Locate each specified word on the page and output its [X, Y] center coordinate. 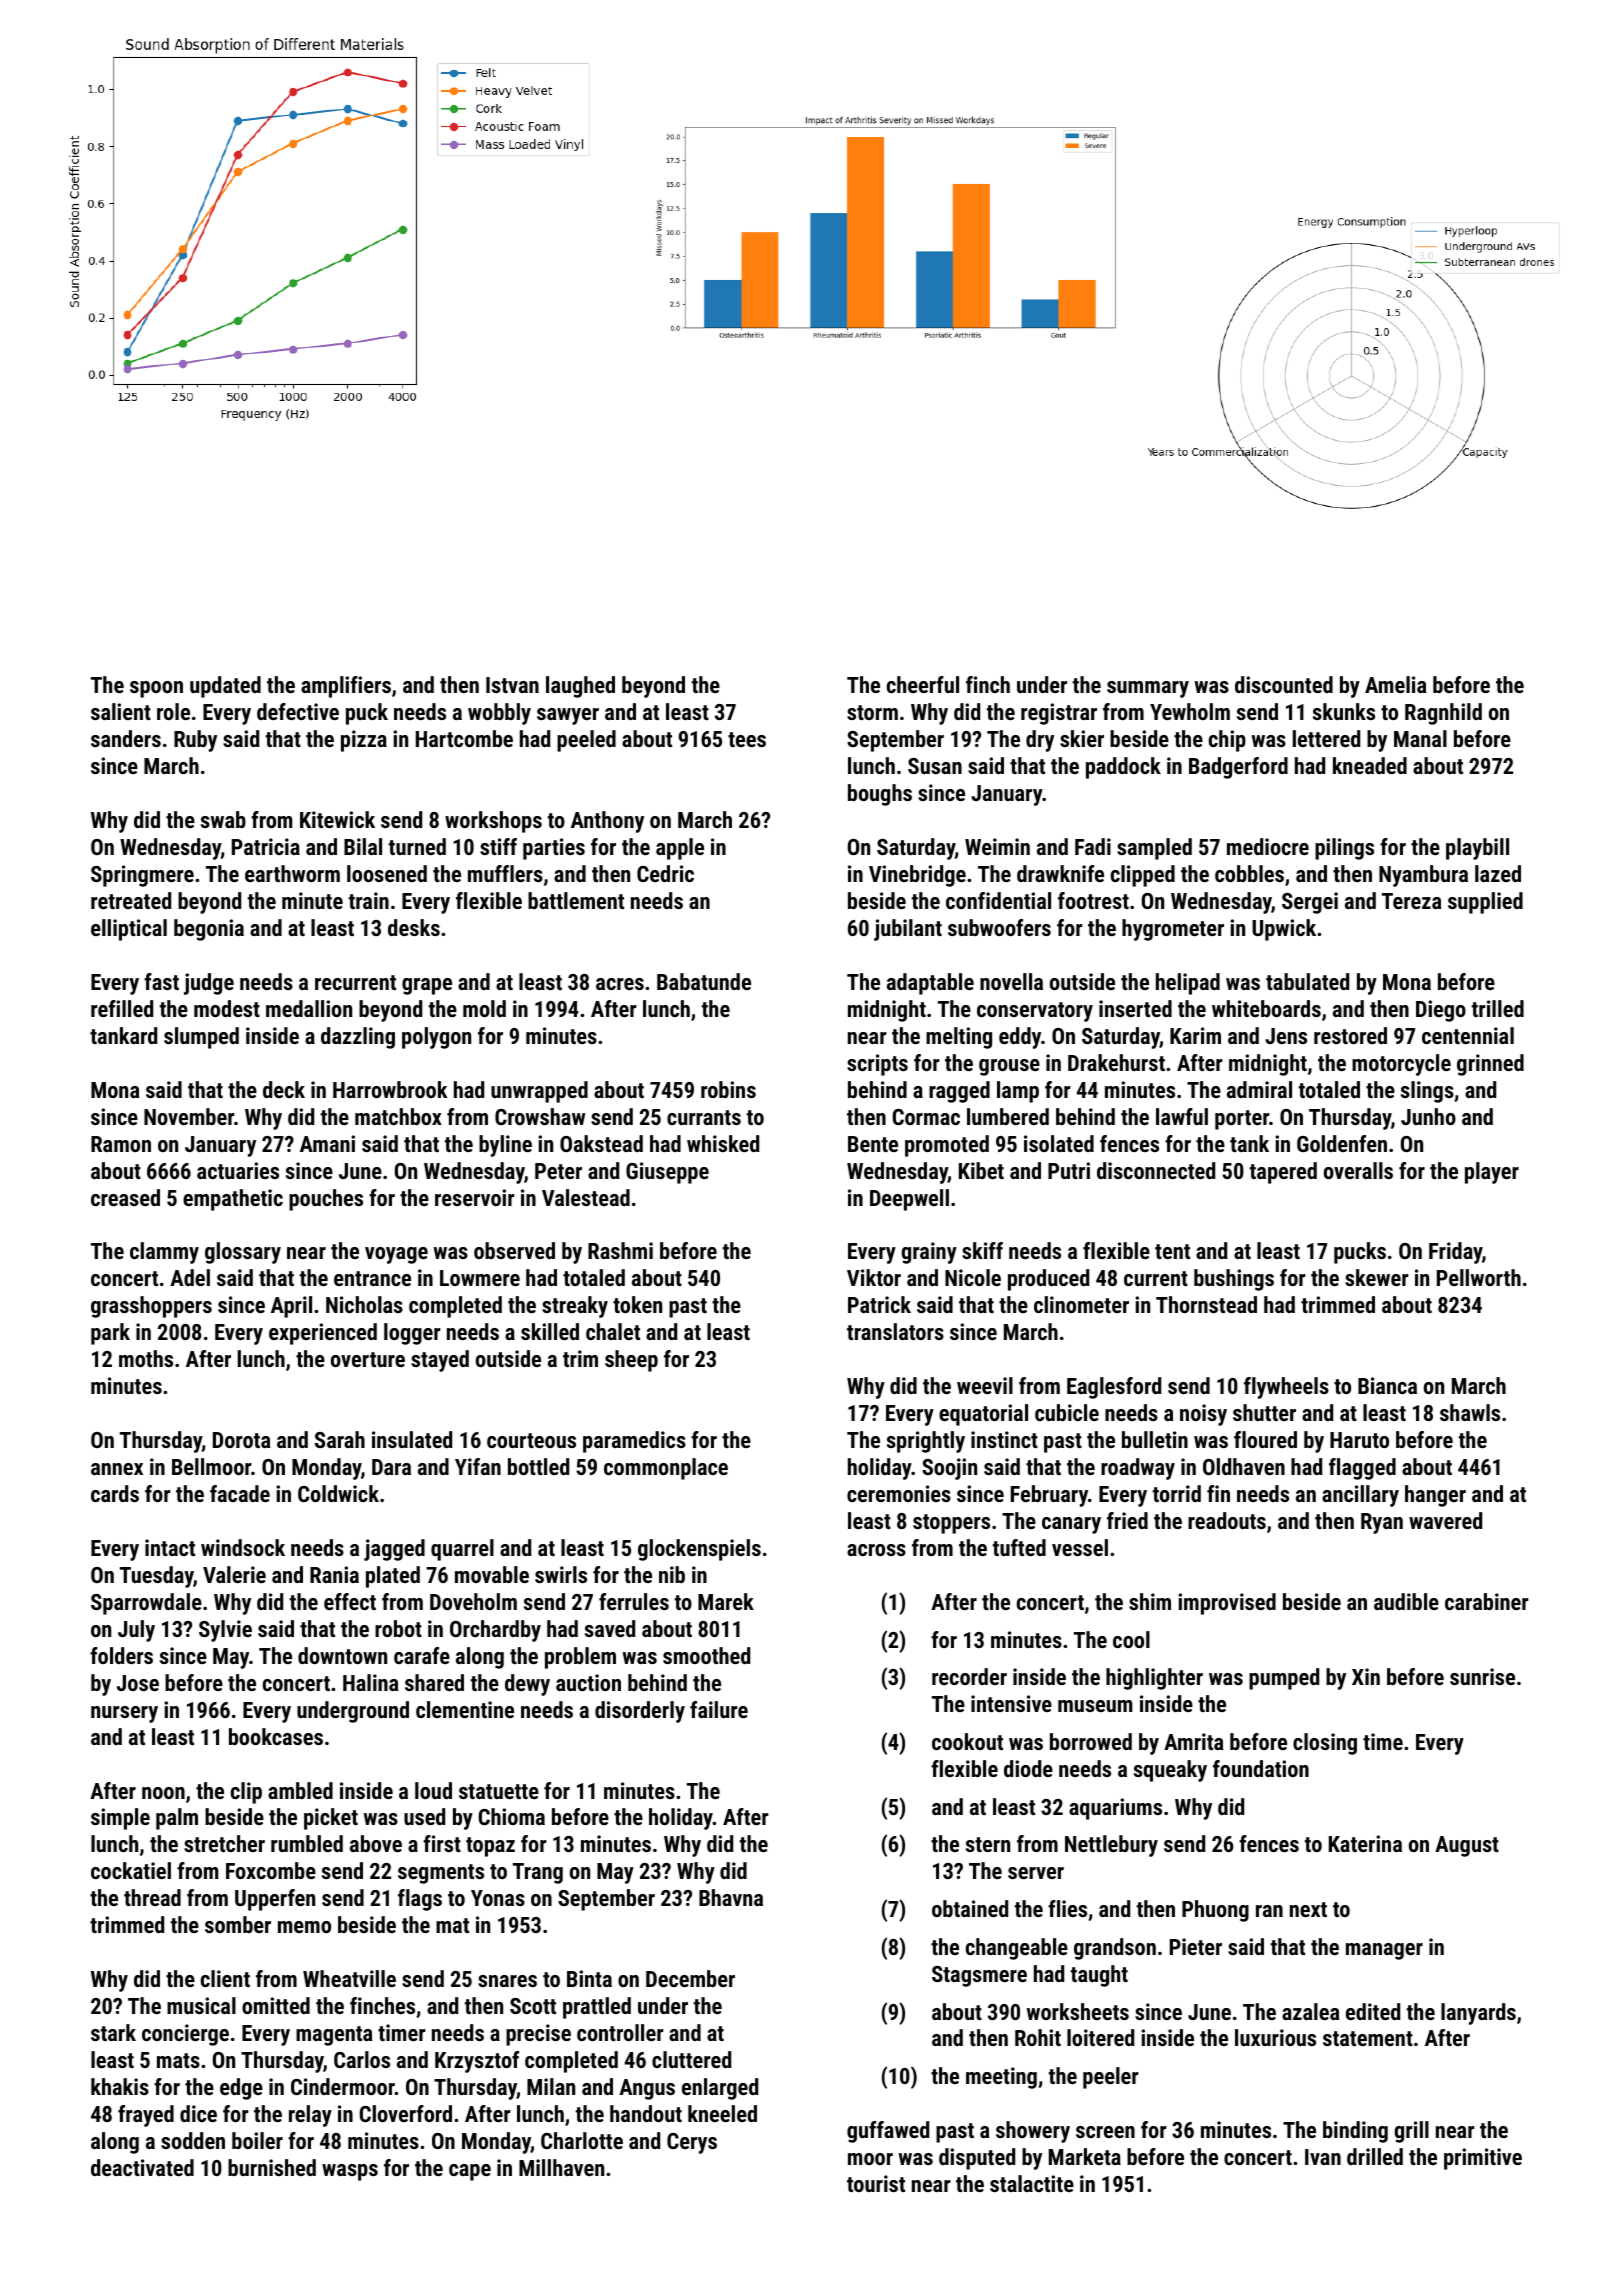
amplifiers [346, 687]
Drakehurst [1116, 1062]
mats [178, 2060]
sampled [1154, 849]
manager [1384, 1951]
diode [1028, 1768]
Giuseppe [667, 1173]
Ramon [121, 1144]
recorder [969, 1676]
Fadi [1093, 846]
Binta [589, 1978]
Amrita [1194, 1741]
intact [170, 1547]
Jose [138, 1683]
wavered [1445, 1520]
